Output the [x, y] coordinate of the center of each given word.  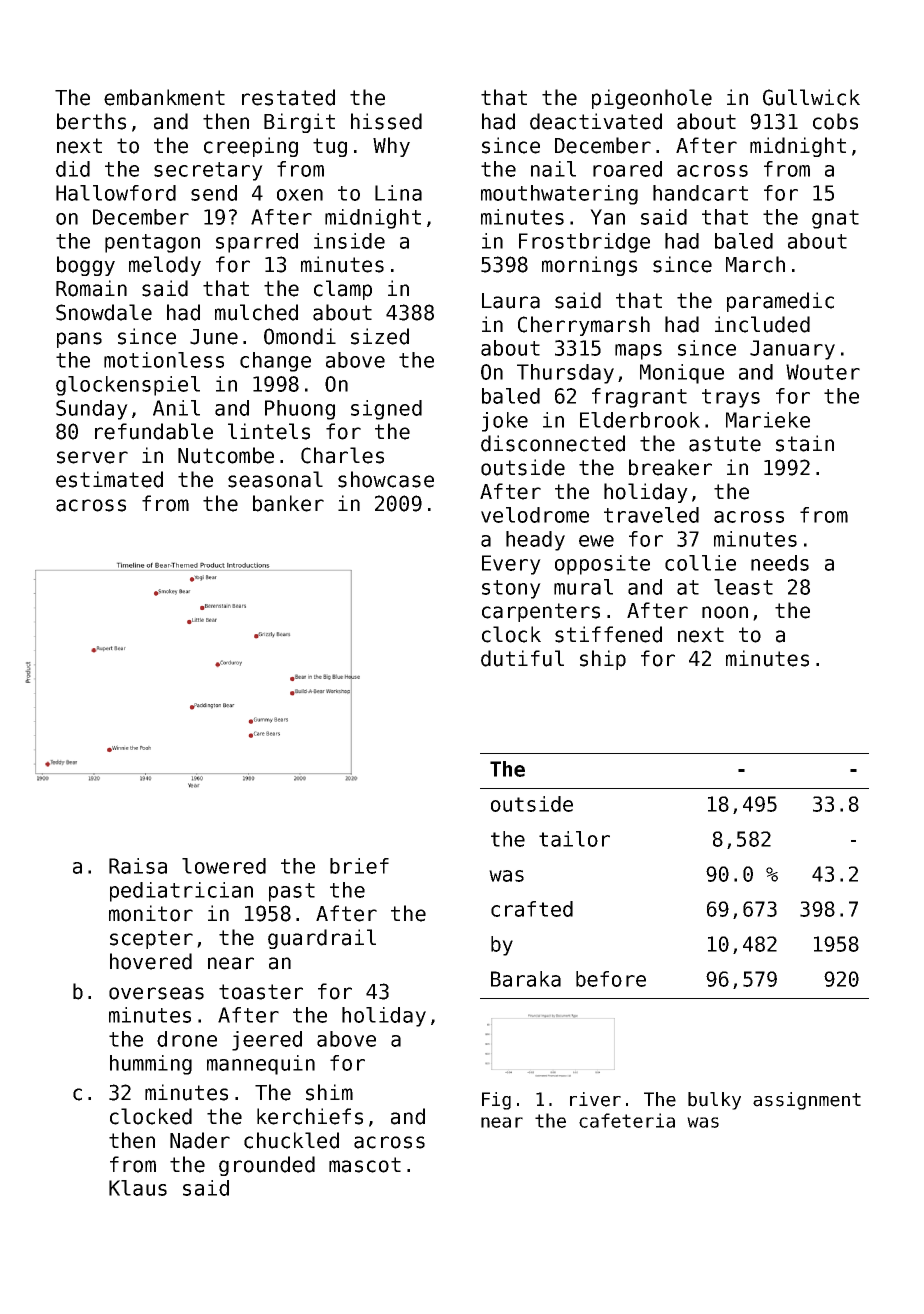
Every [511, 565]
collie [700, 563]
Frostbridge [584, 243]
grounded [267, 1166]
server [92, 457]
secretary [208, 171]
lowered [224, 866]
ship [603, 660]
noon [725, 612]
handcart [700, 193]
